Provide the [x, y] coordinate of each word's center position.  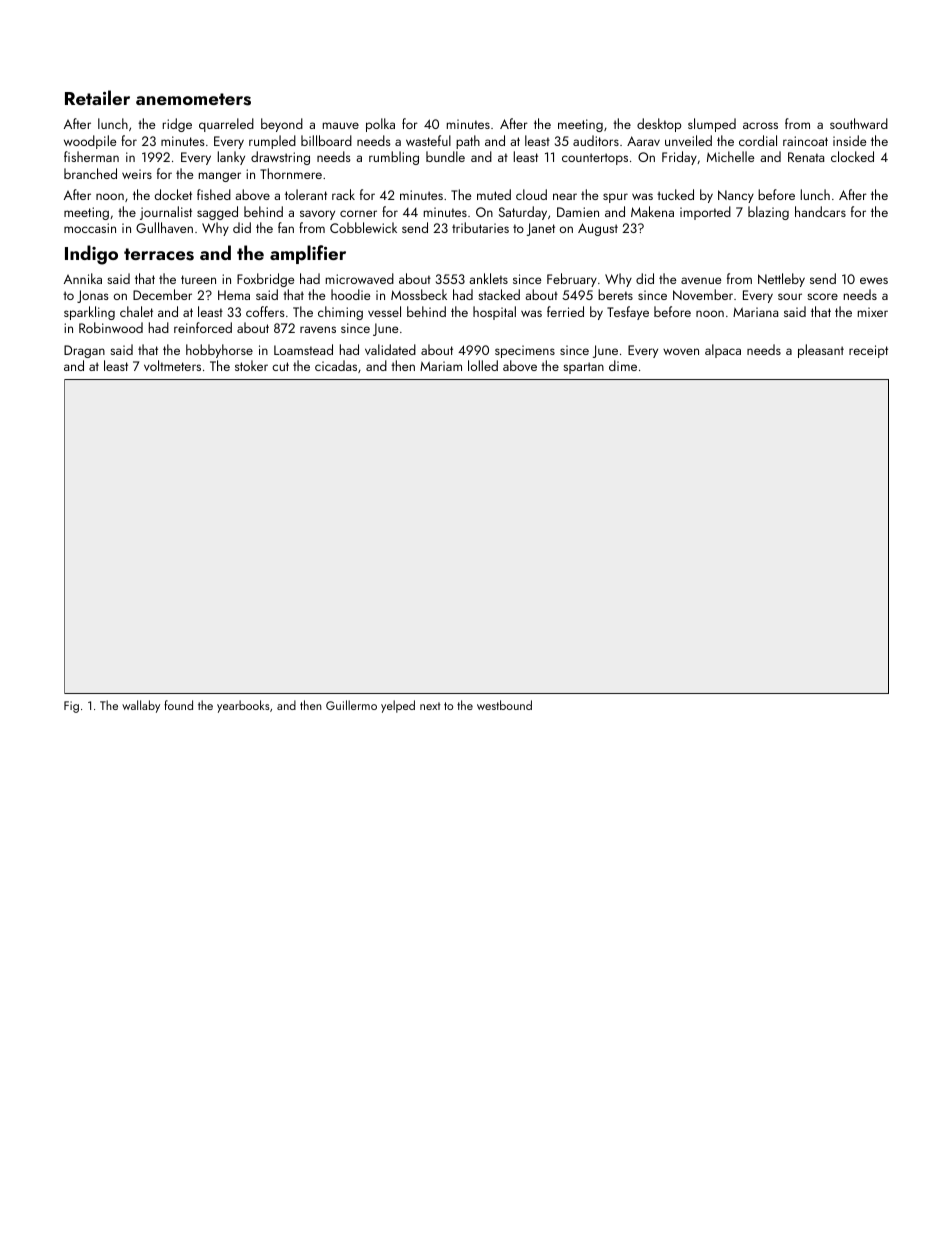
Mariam [441, 366]
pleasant [821, 351]
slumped [712, 125]
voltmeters [172, 365]
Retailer [97, 97]
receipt [868, 351]
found [178, 705]
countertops [595, 159]
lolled [483, 365]
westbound [504, 705]
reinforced [203, 327]
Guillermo [351, 705]
